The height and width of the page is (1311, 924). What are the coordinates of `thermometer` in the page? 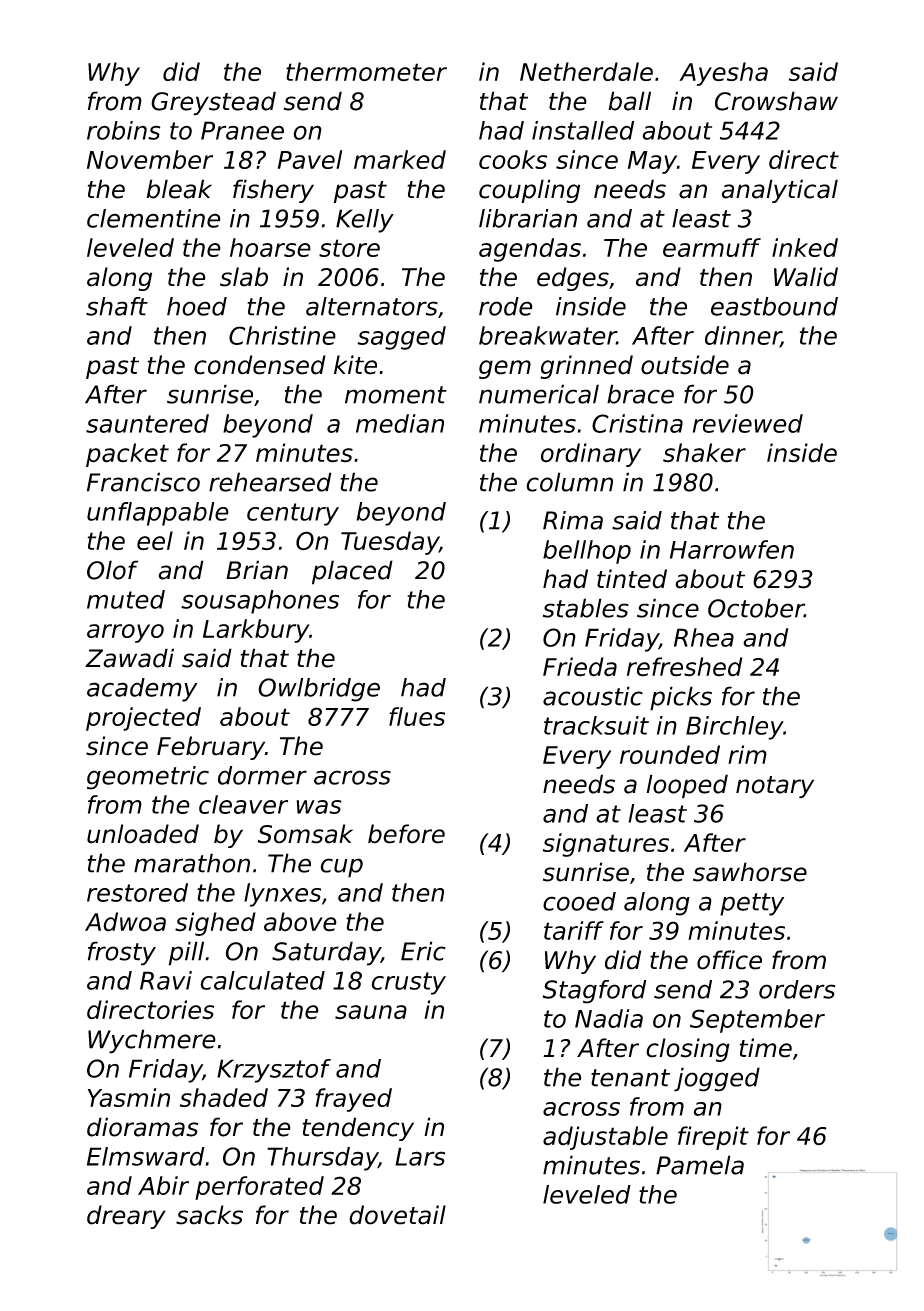 It's located at (366, 72).
